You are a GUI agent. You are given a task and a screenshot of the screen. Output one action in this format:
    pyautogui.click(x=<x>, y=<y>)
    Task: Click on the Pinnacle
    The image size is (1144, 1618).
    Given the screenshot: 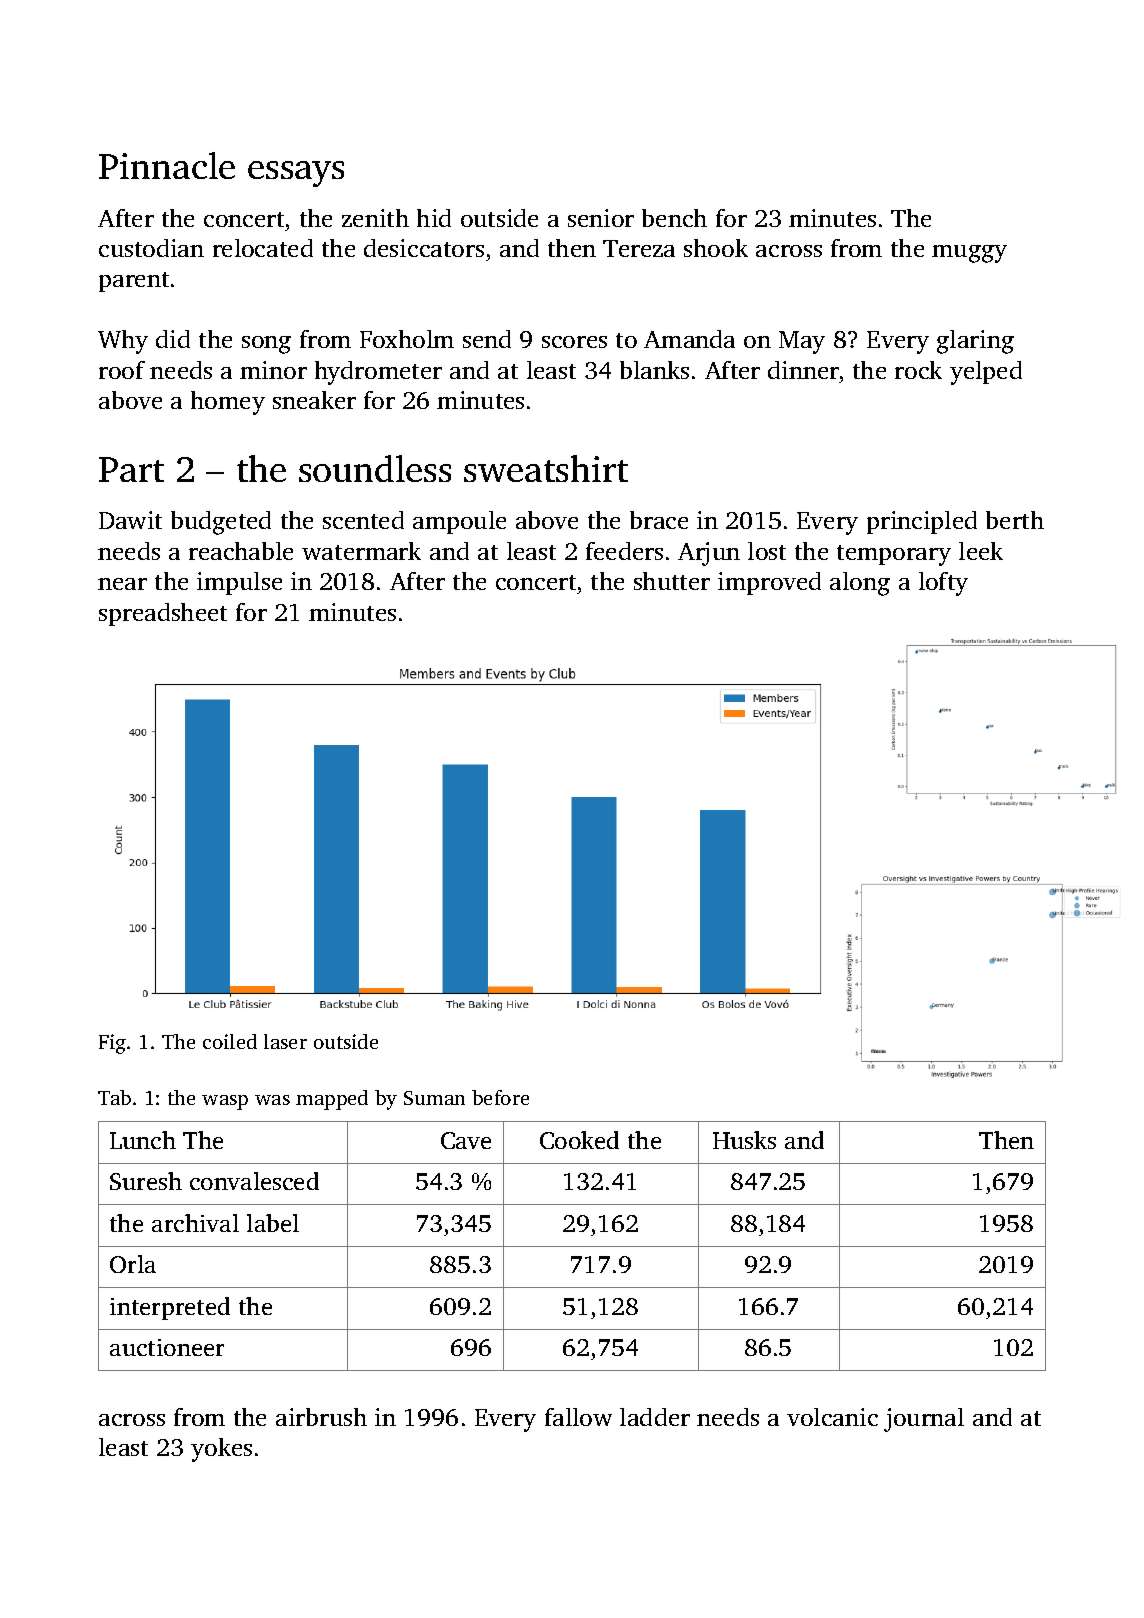 What is the action you would take?
    pyautogui.click(x=167, y=165)
